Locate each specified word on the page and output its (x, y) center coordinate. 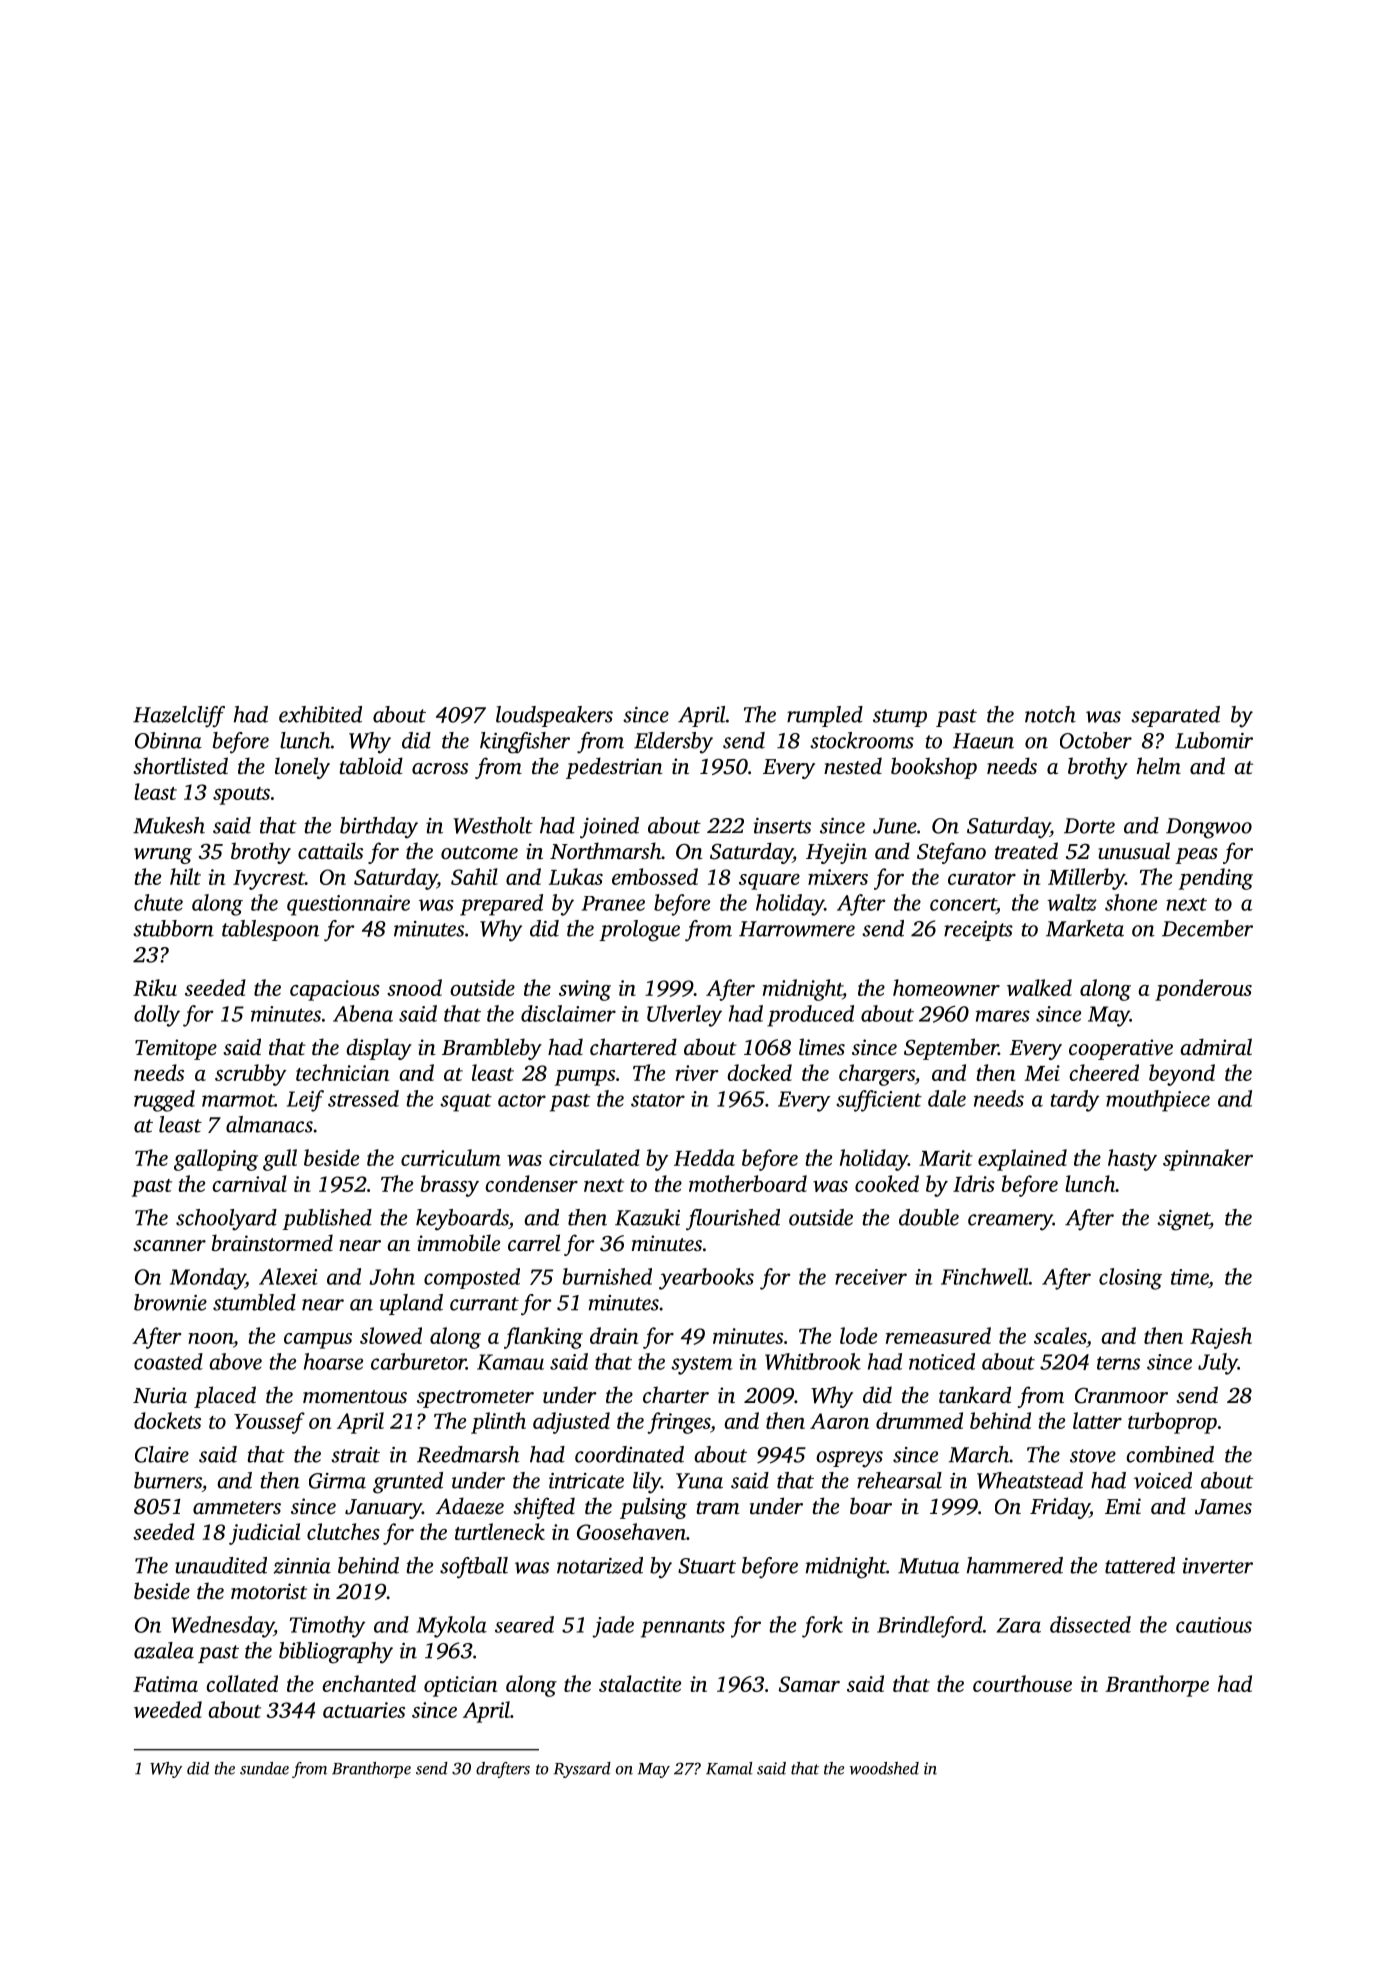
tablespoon (270, 930)
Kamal (729, 1768)
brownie (170, 1302)
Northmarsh (606, 850)
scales (1060, 1335)
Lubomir (1214, 740)
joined (609, 828)
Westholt (493, 825)
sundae (264, 1768)
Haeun (983, 741)
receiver (871, 1277)
